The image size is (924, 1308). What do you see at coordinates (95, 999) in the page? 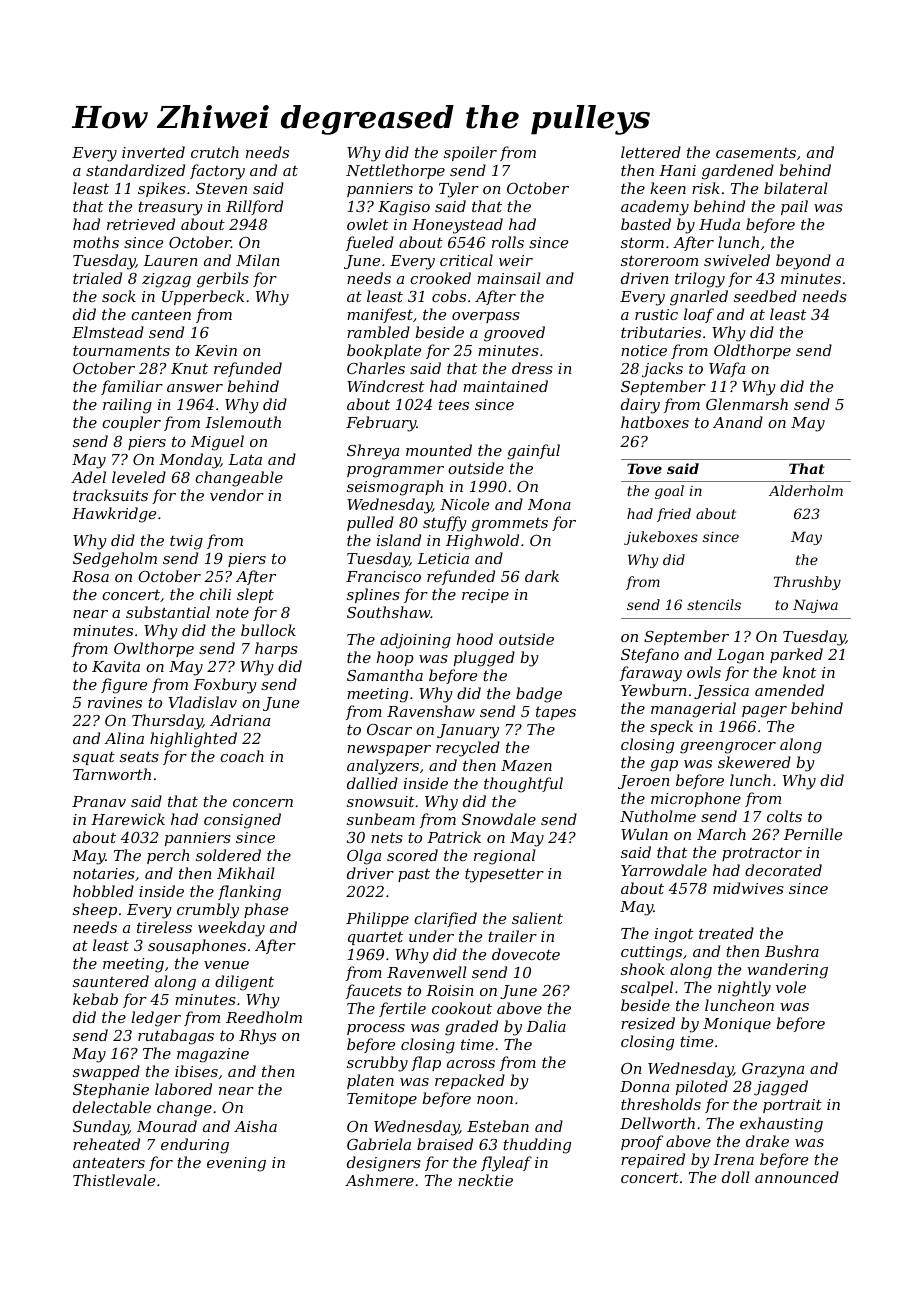
I see `kebab` at bounding box center [95, 999].
